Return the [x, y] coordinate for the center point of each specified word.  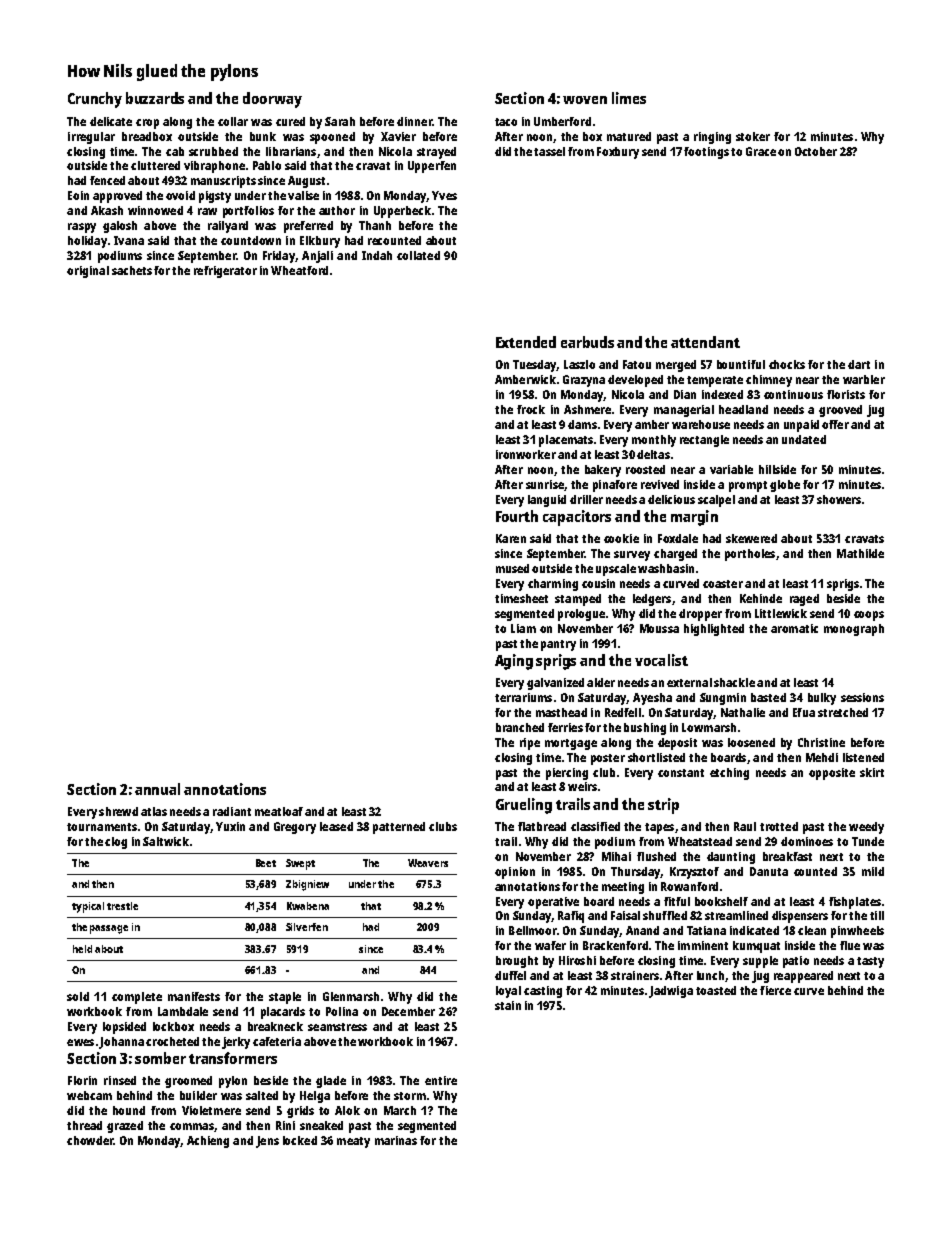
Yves [444, 195]
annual [157, 789]
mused [512, 568]
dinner [414, 121]
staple [285, 998]
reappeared [803, 977]
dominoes [807, 841]
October [816, 151]
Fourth [517, 516]
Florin [82, 1080]
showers [839, 499]
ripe [530, 744]
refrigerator [225, 272]
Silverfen [307, 927]
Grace [761, 151]
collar [233, 121]
